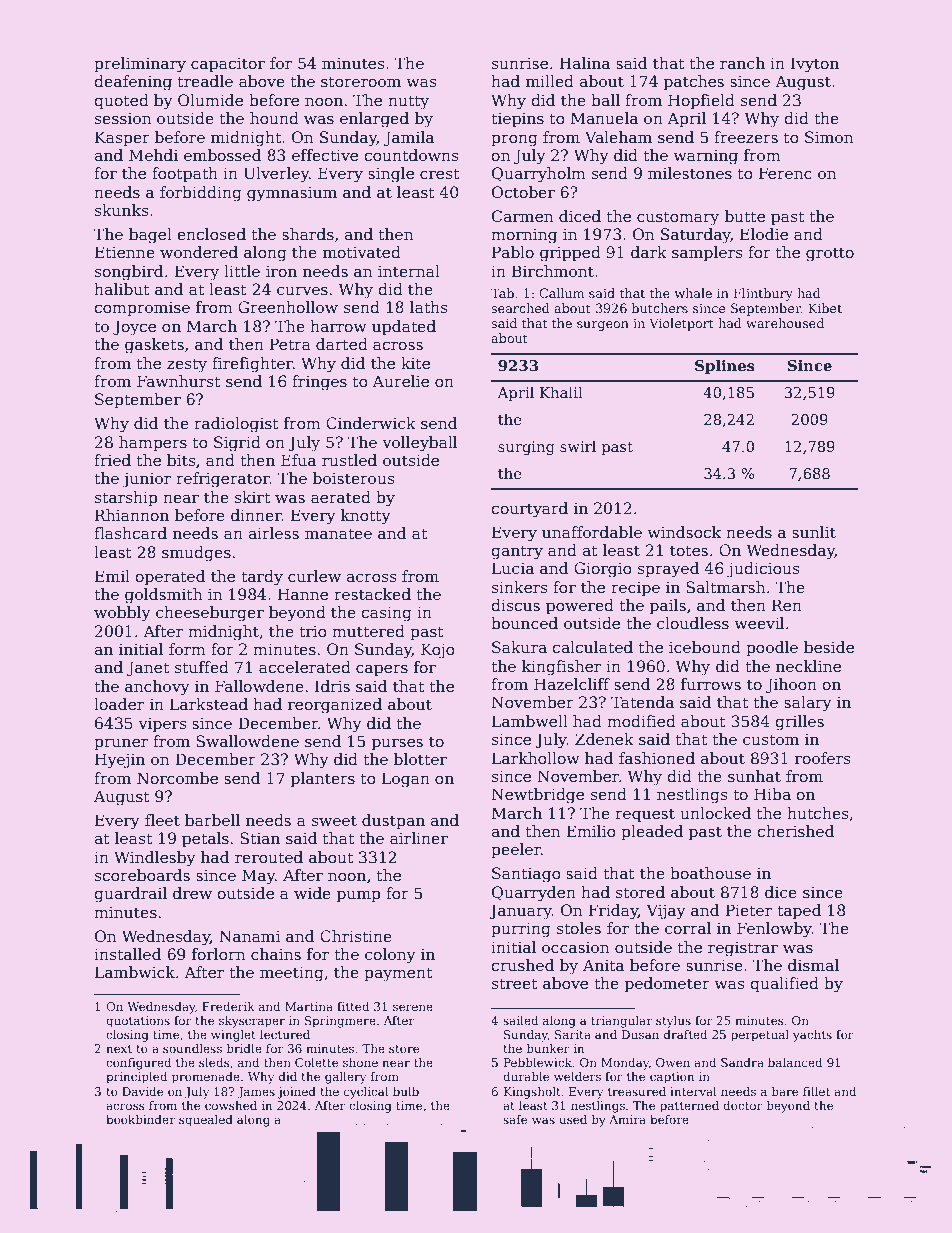  I want to click on Mehdi, so click(153, 155).
